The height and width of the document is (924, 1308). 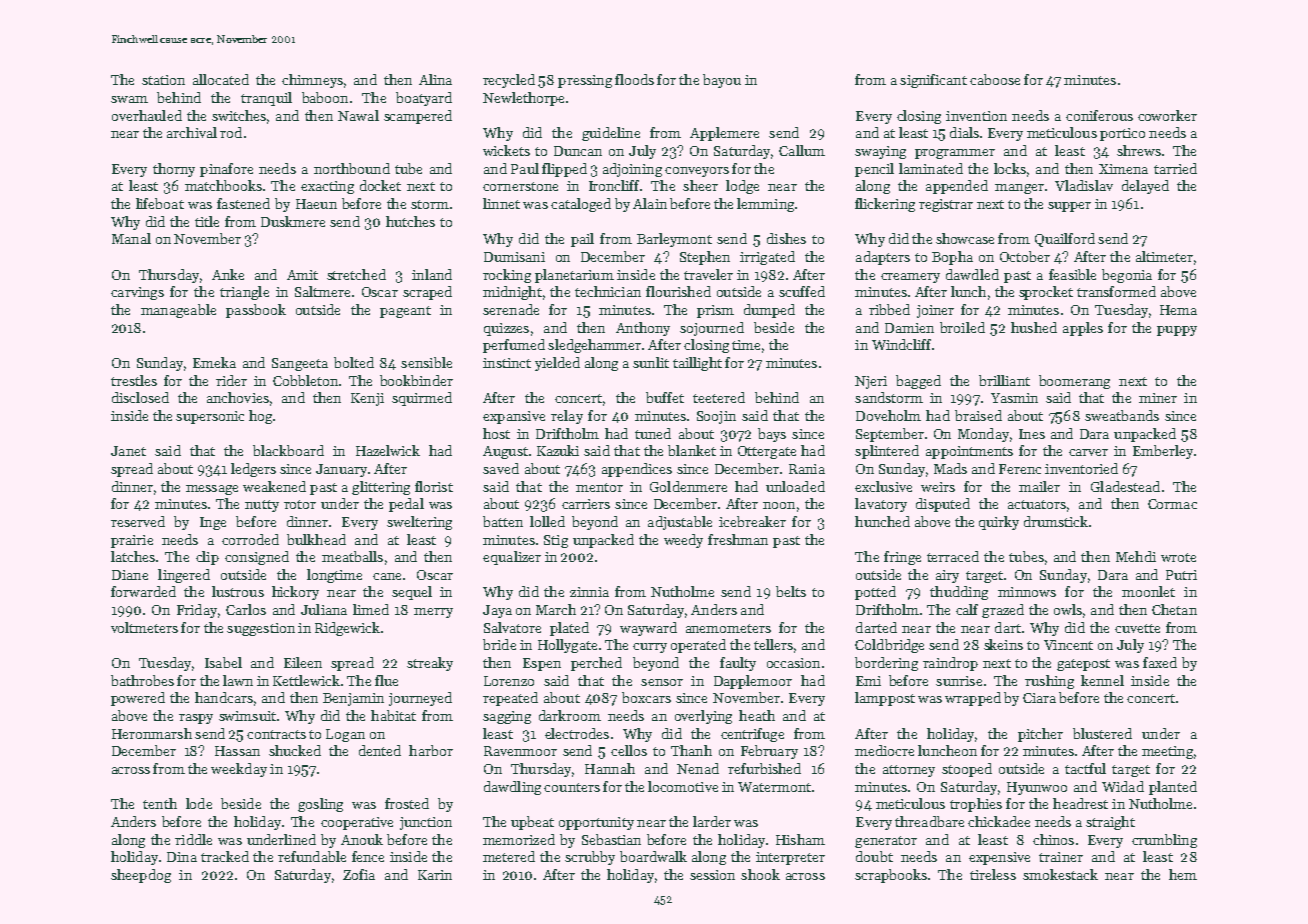 What do you see at coordinates (221, 79) in the document?
I see `allocated` at bounding box center [221, 79].
